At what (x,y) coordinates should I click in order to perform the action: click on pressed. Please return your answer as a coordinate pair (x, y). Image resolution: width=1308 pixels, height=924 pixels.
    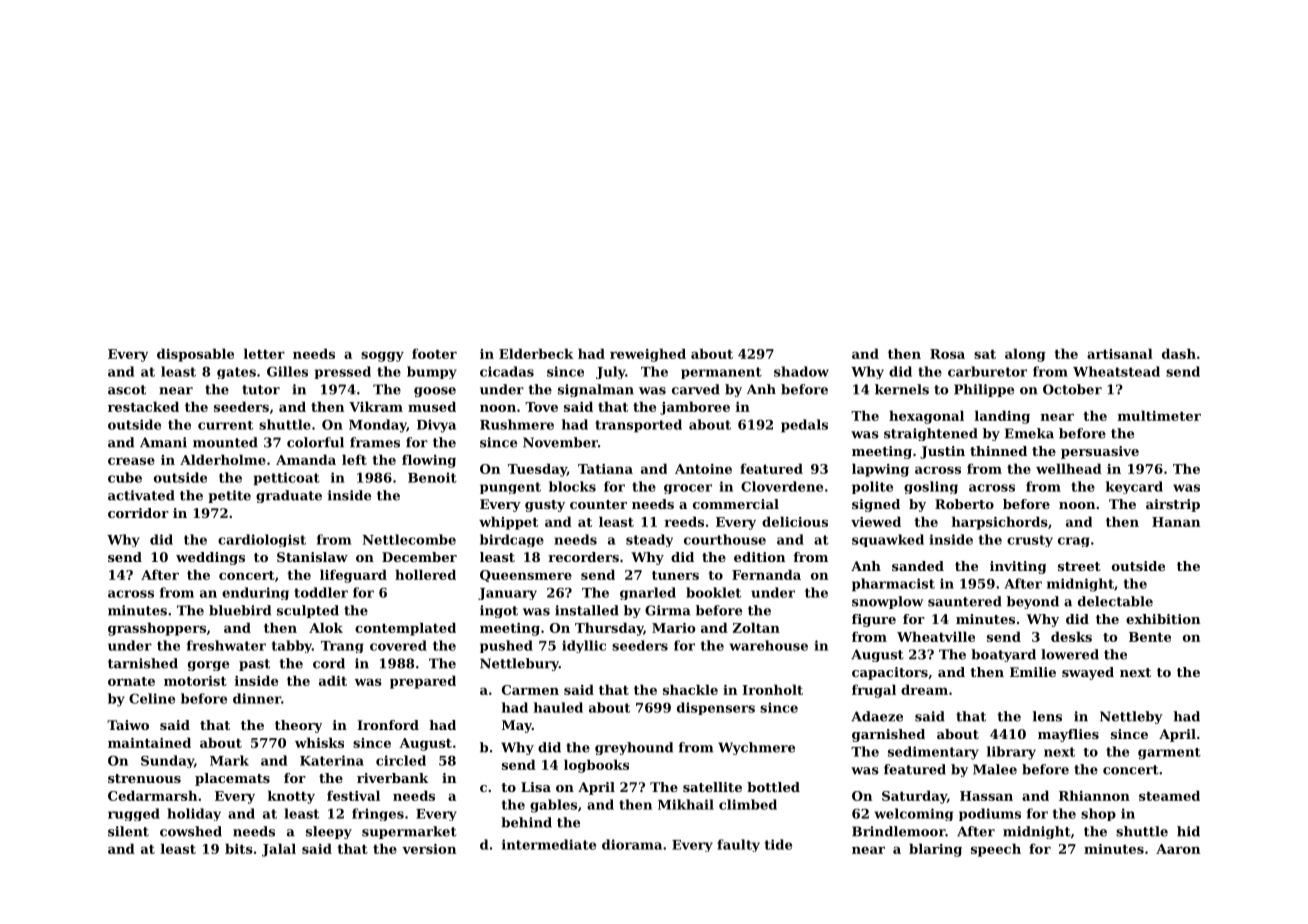
    Looking at the image, I should click on (343, 372).
